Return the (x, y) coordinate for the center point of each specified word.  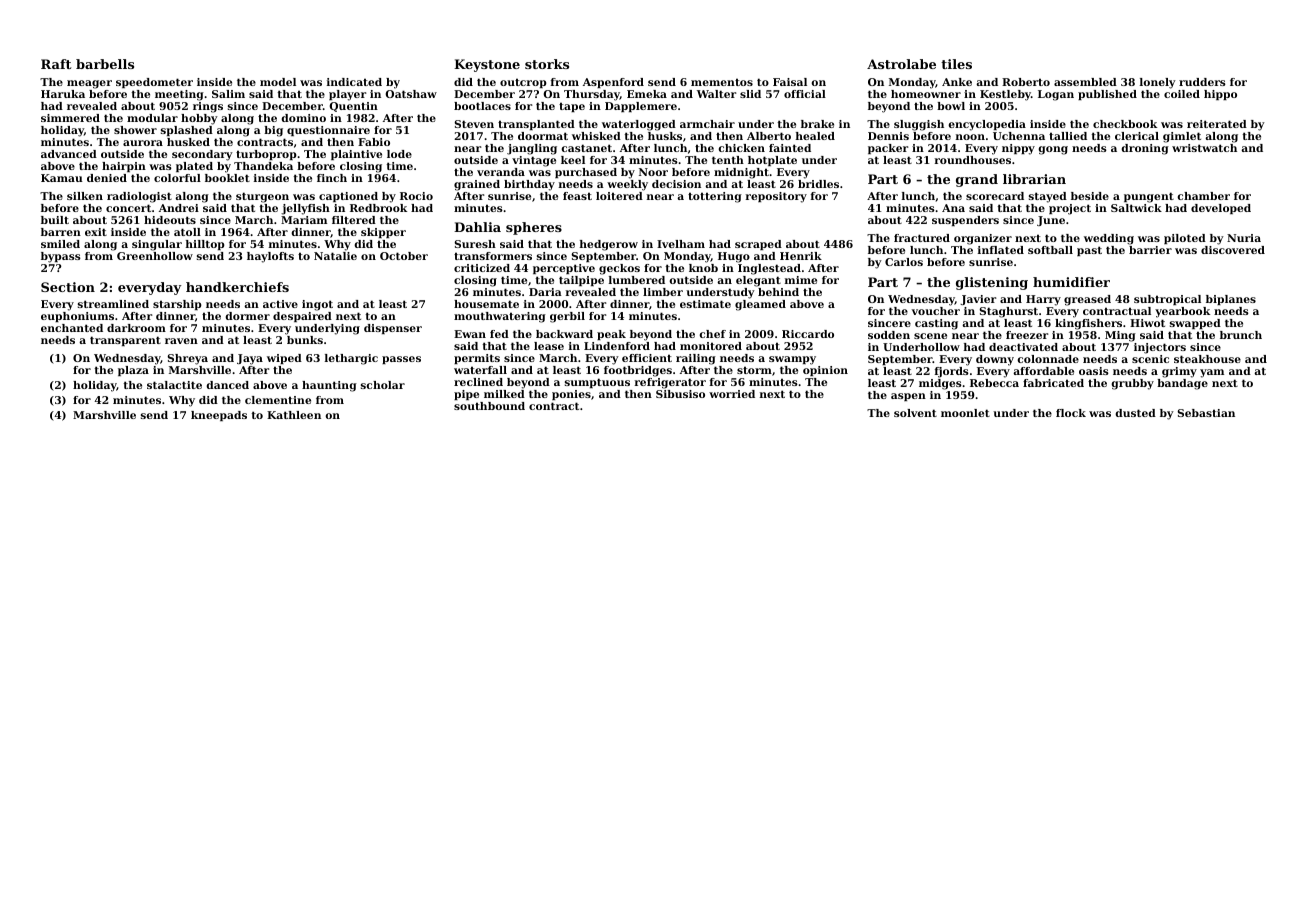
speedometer (154, 83)
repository (776, 197)
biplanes (1231, 300)
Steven (474, 124)
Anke (957, 82)
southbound (489, 406)
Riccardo (808, 334)
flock (1071, 413)
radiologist (139, 197)
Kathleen (294, 415)
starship (177, 305)
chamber (1203, 196)
